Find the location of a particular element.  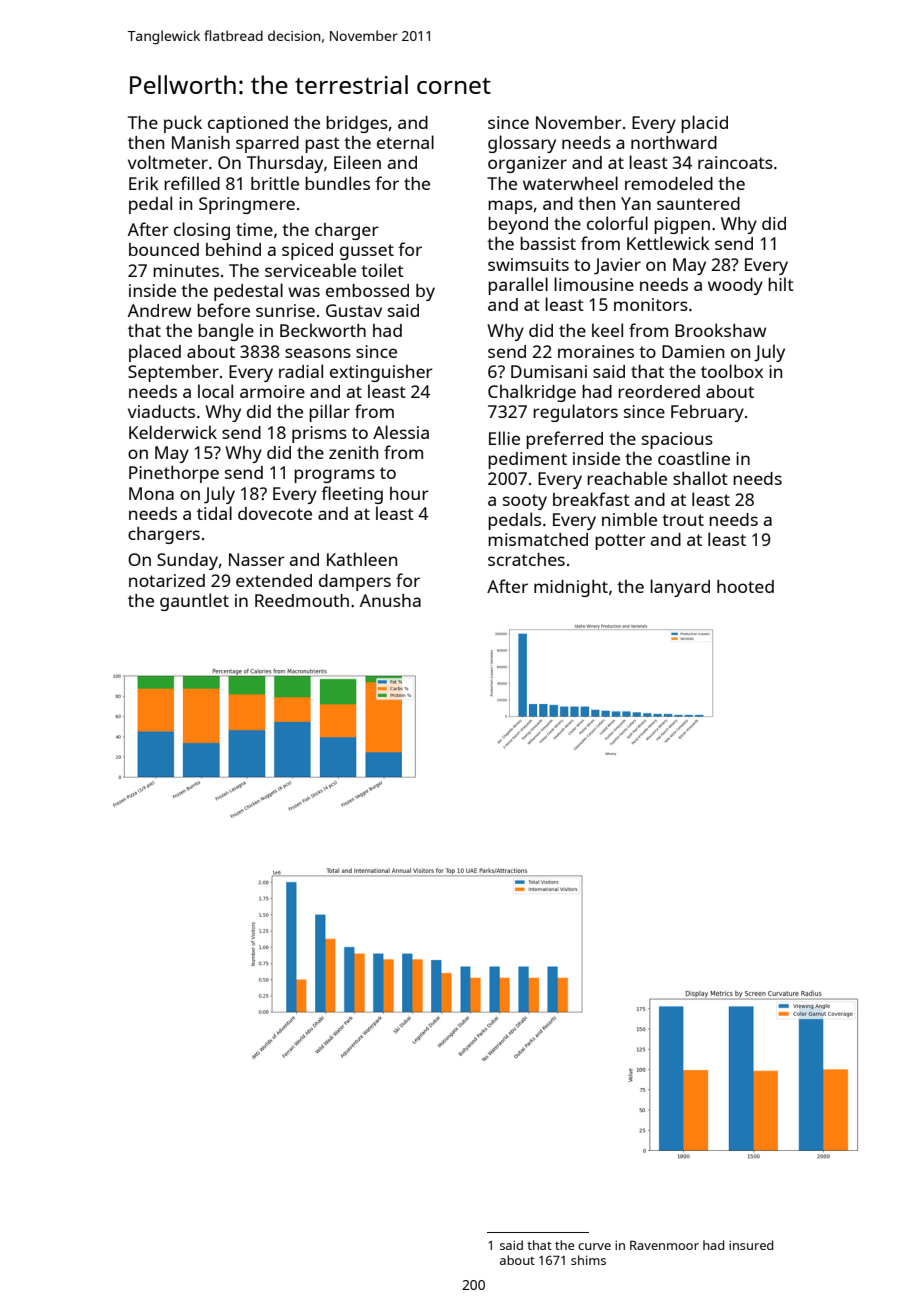

trout is located at coordinates (683, 520).
